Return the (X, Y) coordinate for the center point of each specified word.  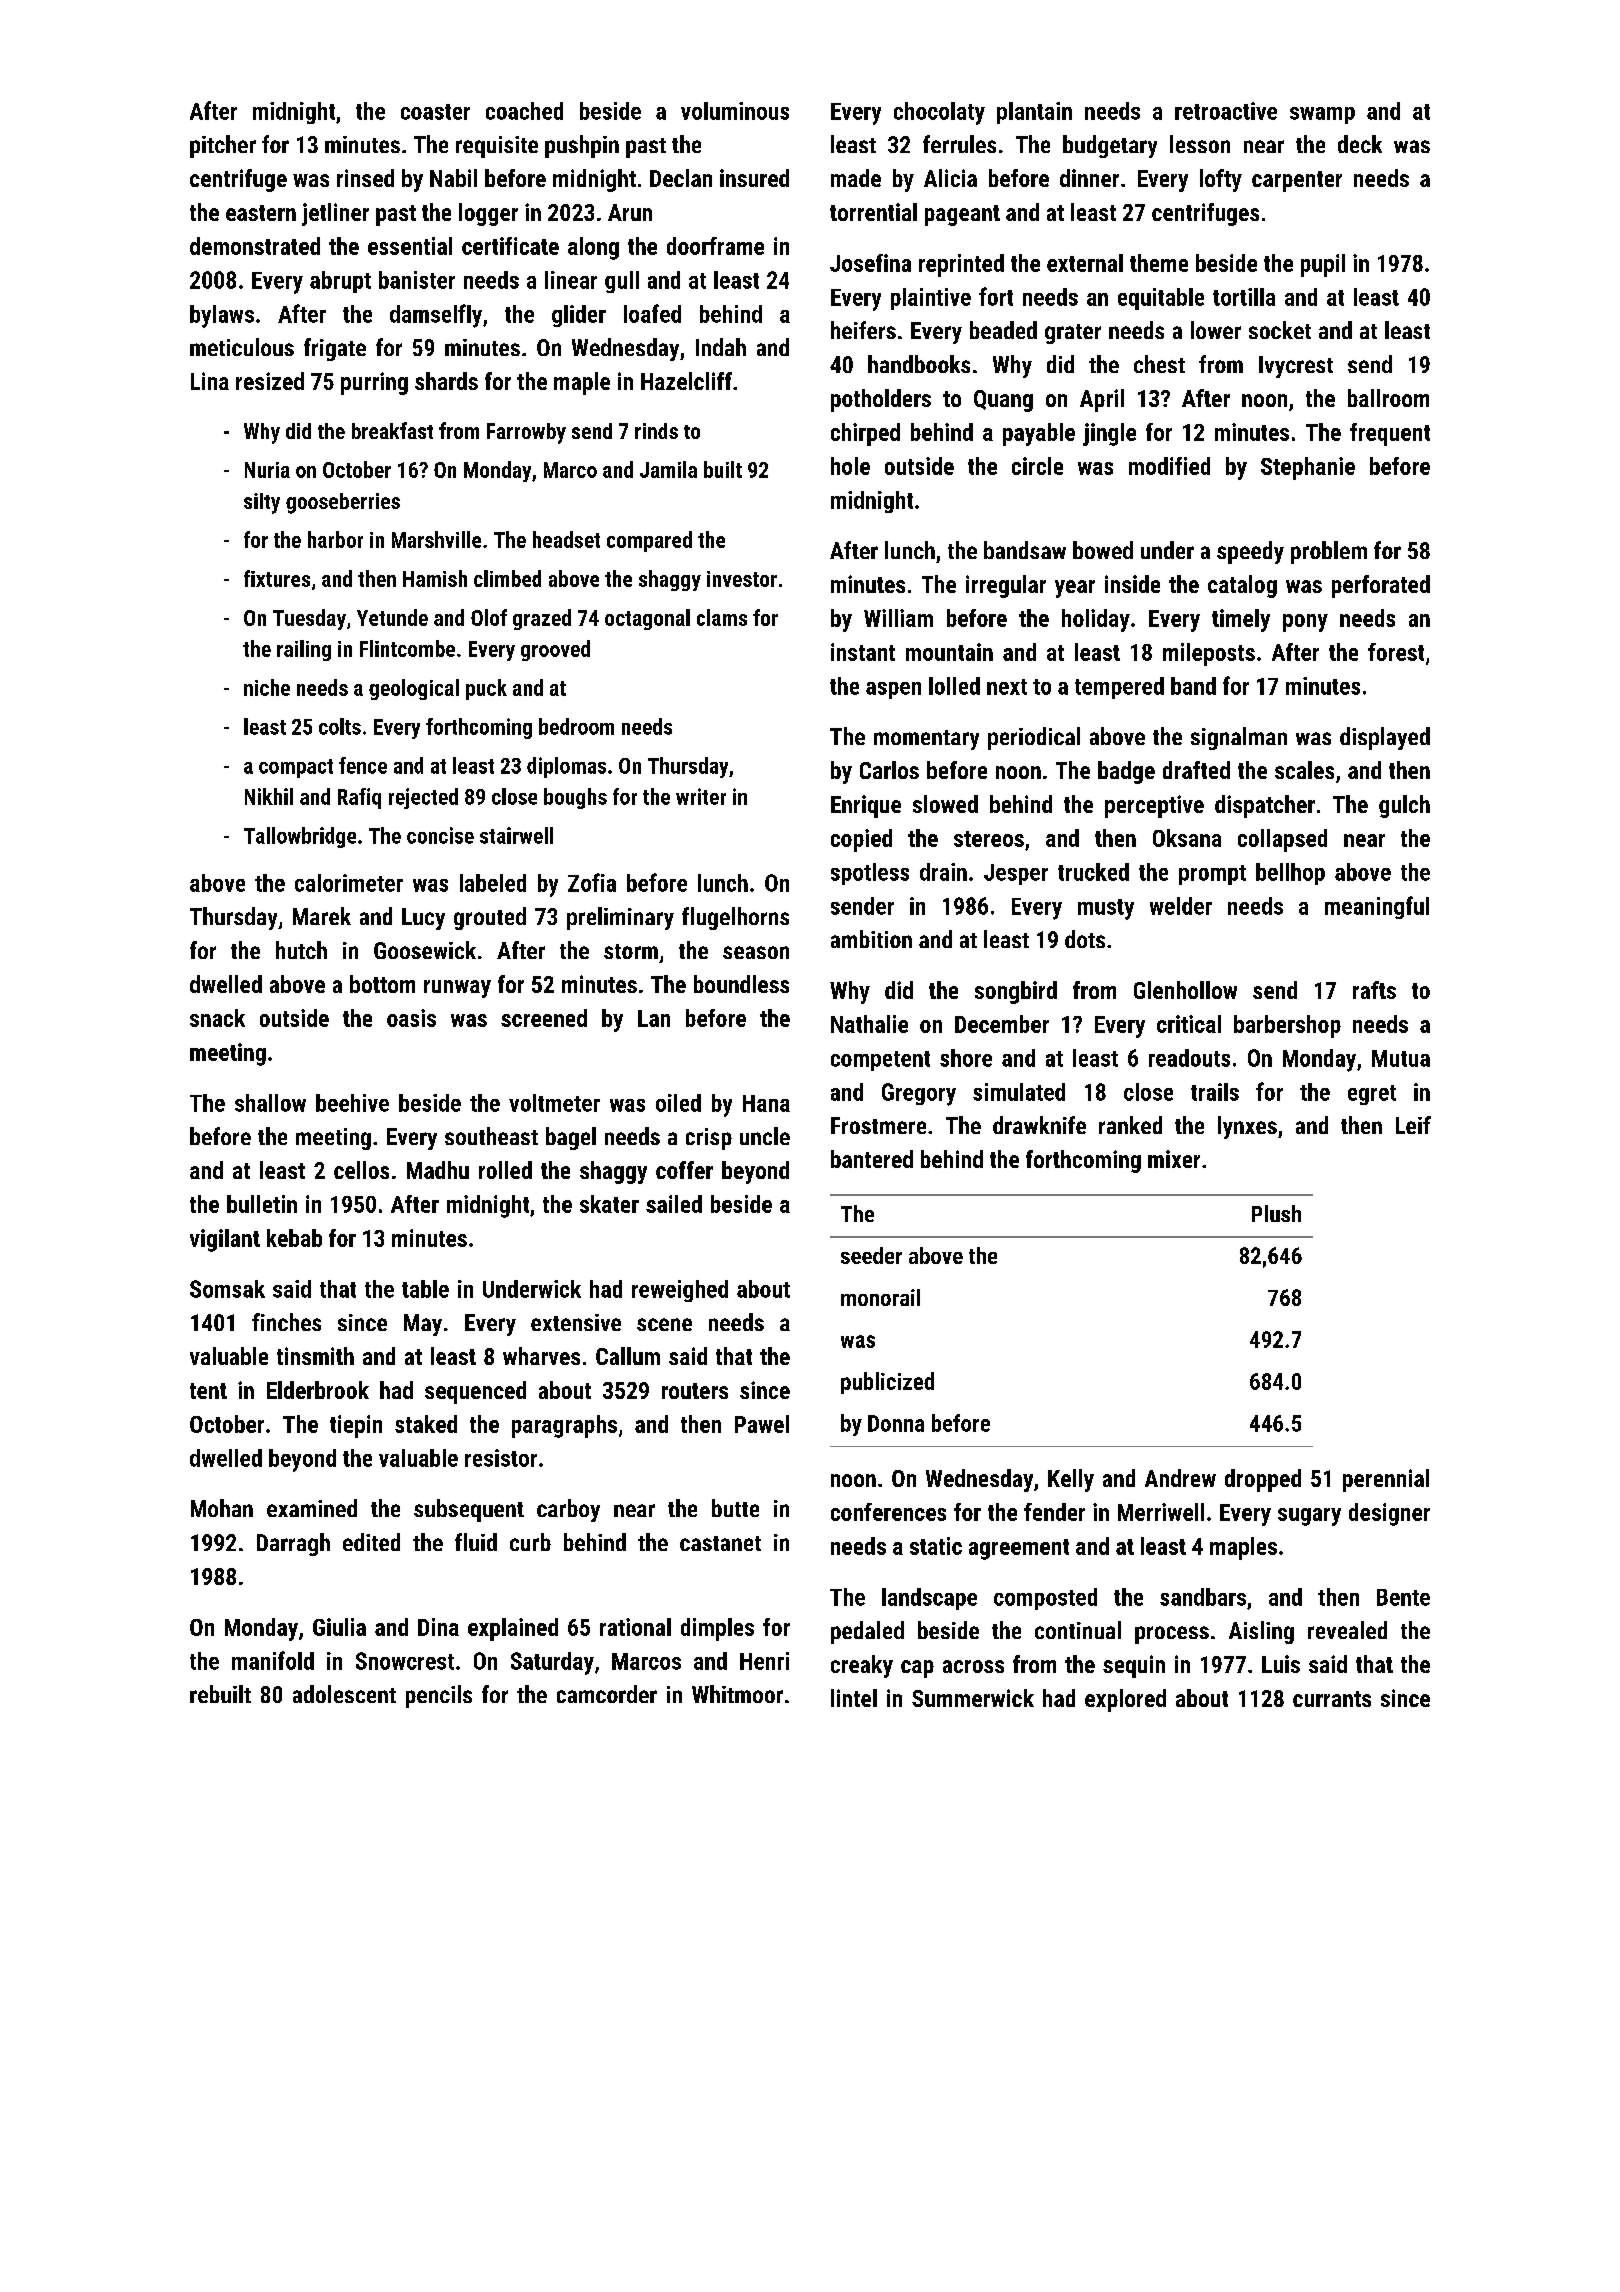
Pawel (762, 1424)
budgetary (1110, 146)
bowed (1103, 550)
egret (1372, 1095)
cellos (361, 1170)
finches (286, 1322)
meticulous (242, 347)
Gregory (919, 1094)
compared (649, 541)
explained (513, 1629)
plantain (1034, 113)
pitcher (223, 146)
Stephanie (1308, 468)
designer (1389, 1514)
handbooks (919, 364)
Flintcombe (407, 648)
